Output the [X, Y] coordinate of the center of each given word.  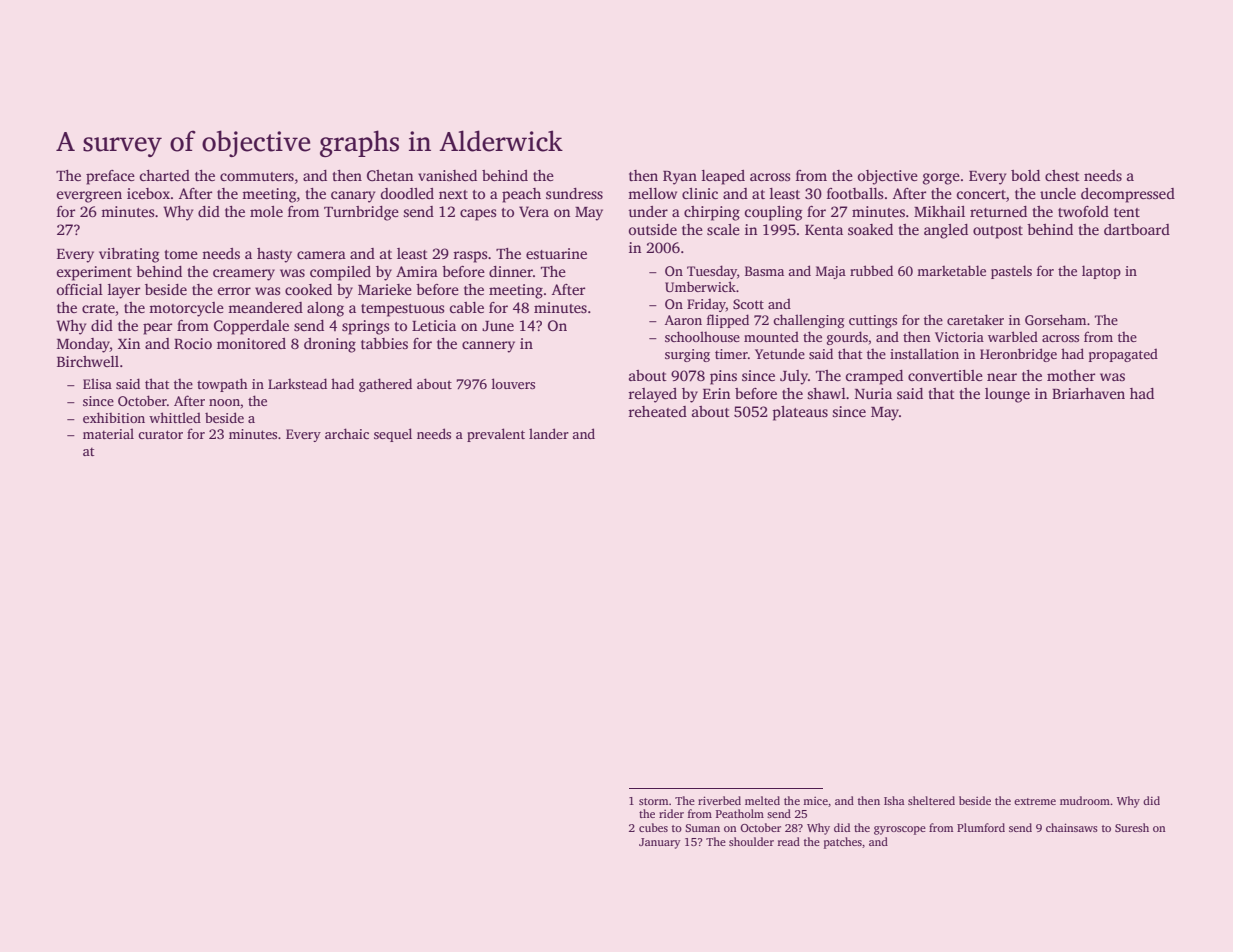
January [660, 843]
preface [110, 177]
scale [723, 229]
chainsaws [1072, 827]
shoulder [751, 841]
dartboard [1137, 229]
